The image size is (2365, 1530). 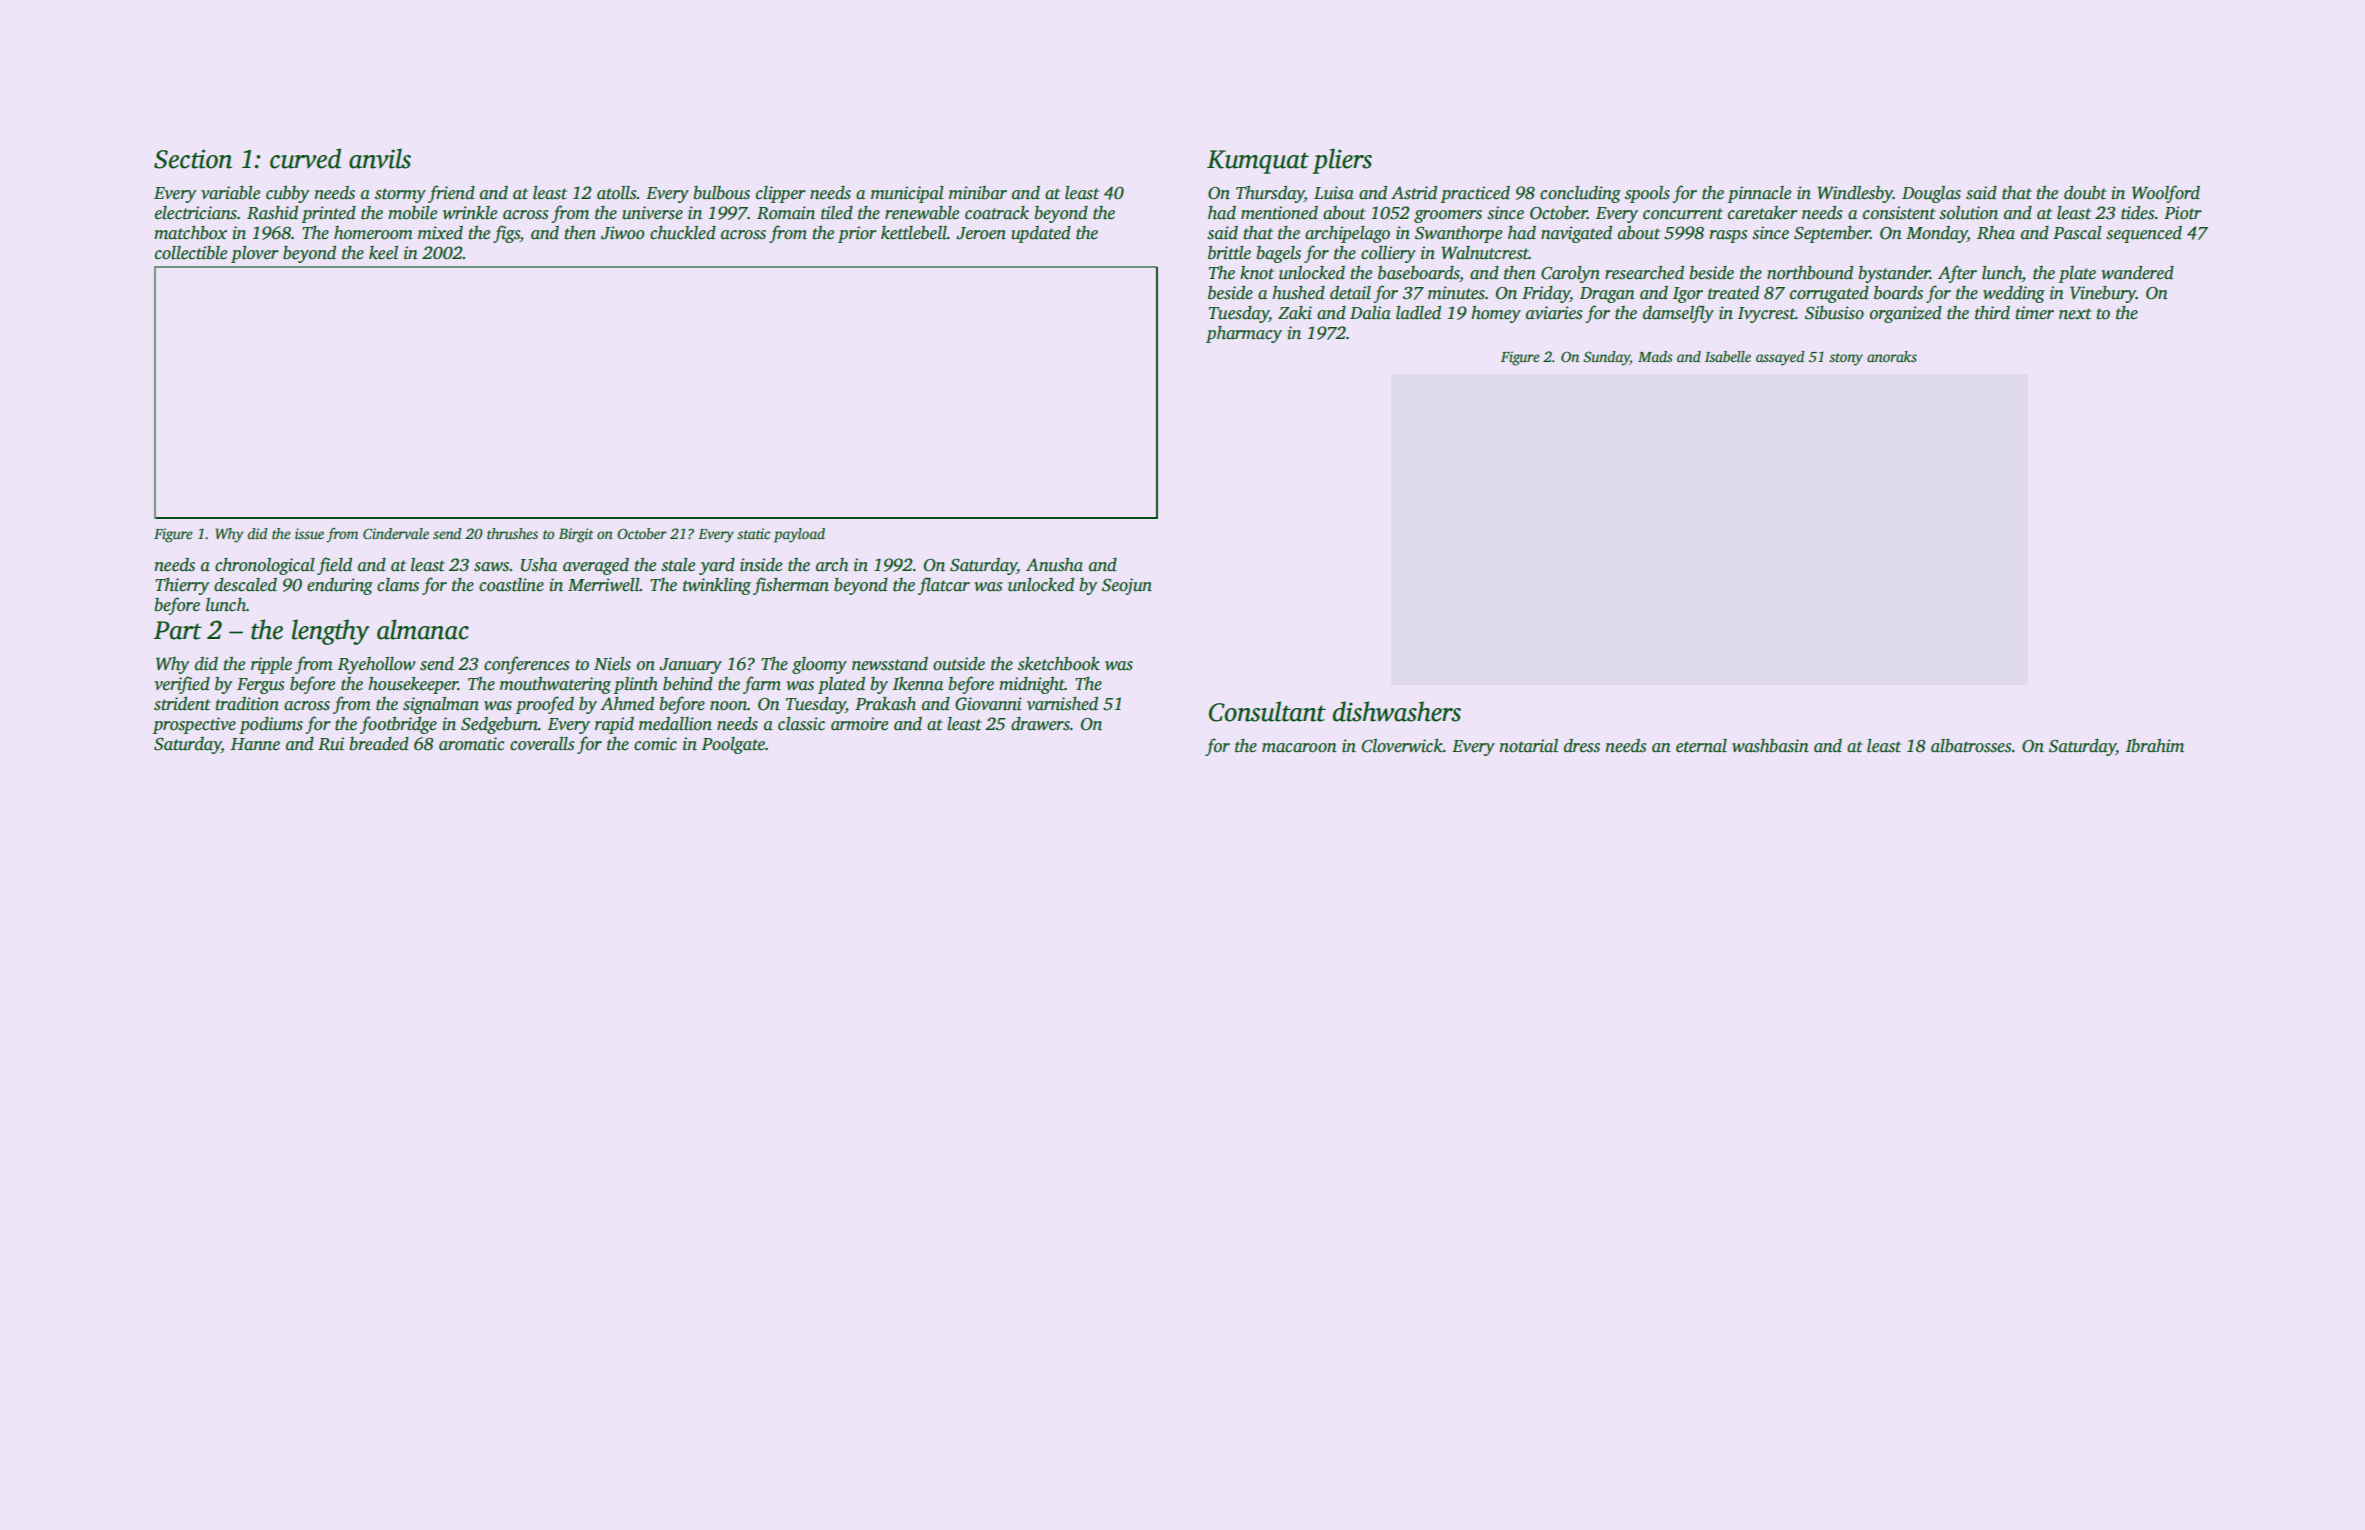 What do you see at coordinates (380, 158) in the document?
I see `anvils` at bounding box center [380, 158].
